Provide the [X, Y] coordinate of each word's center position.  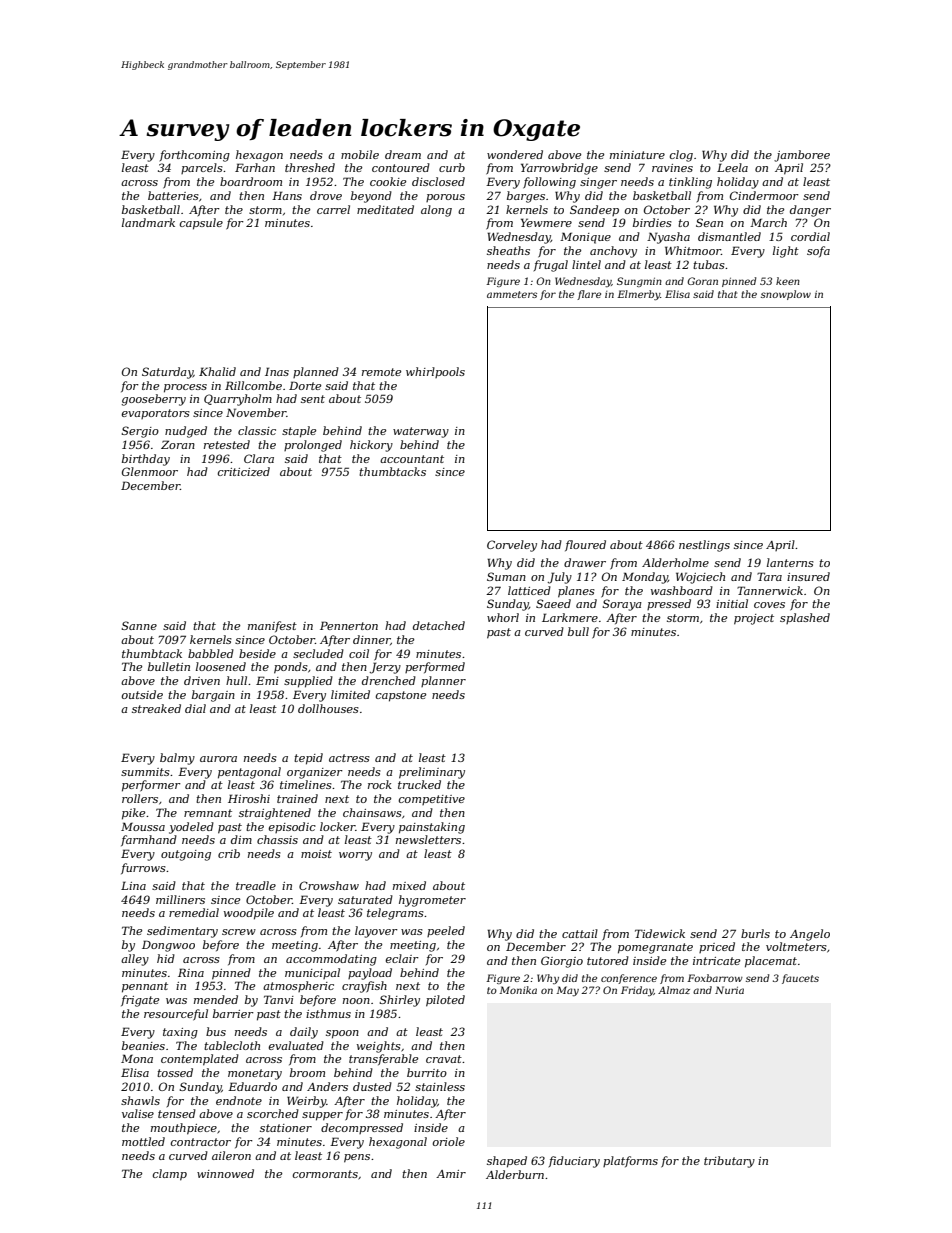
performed [435, 667]
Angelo [810, 935]
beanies [143, 1045]
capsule [201, 224]
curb [452, 167]
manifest [272, 626]
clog [681, 156]
